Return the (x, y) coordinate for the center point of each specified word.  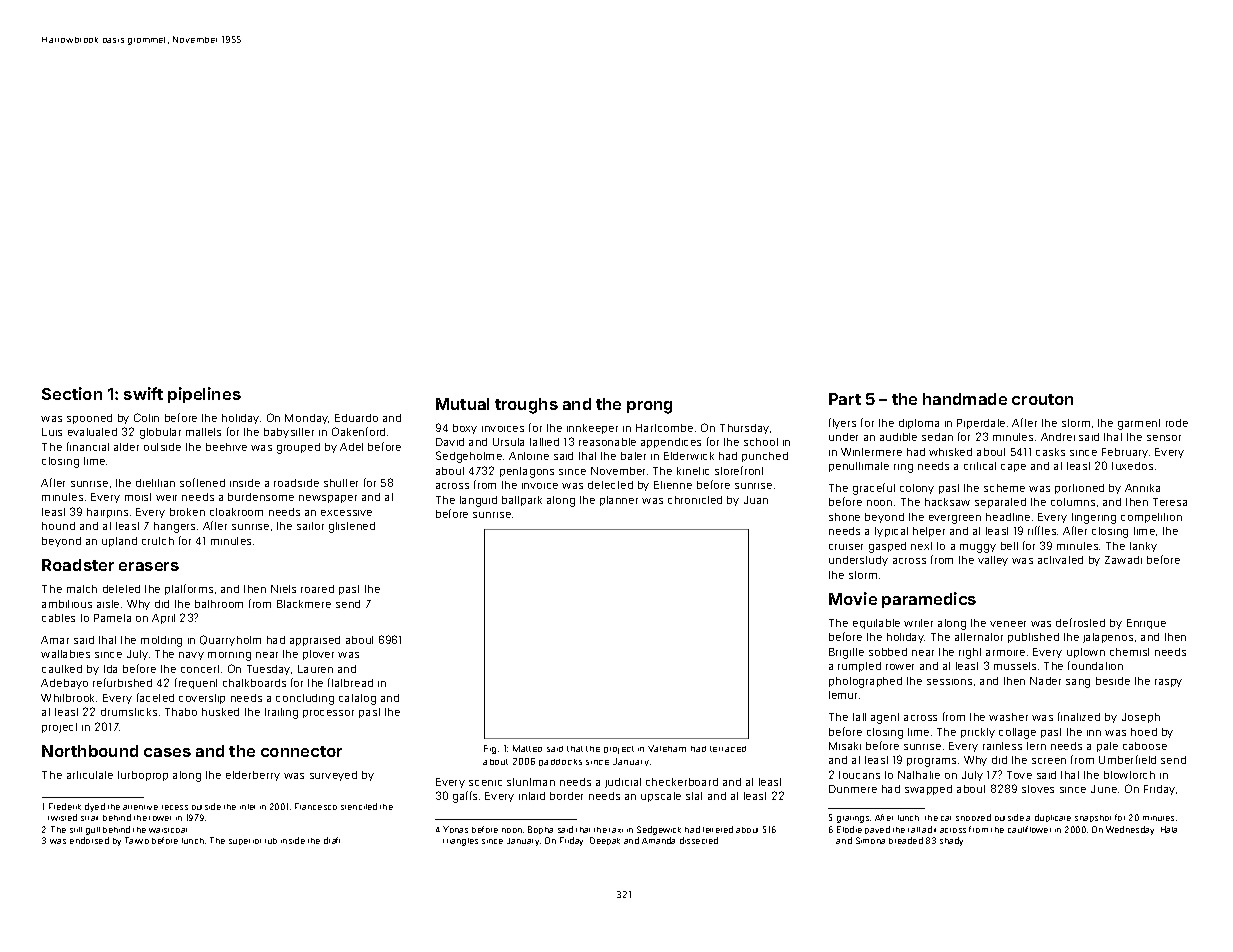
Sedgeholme (469, 457)
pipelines (204, 395)
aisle (108, 604)
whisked (950, 452)
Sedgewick (659, 830)
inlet (247, 807)
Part (845, 399)
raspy (1168, 683)
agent (885, 718)
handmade (965, 399)
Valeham (667, 748)
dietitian (155, 483)
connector (301, 751)
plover (318, 655)
